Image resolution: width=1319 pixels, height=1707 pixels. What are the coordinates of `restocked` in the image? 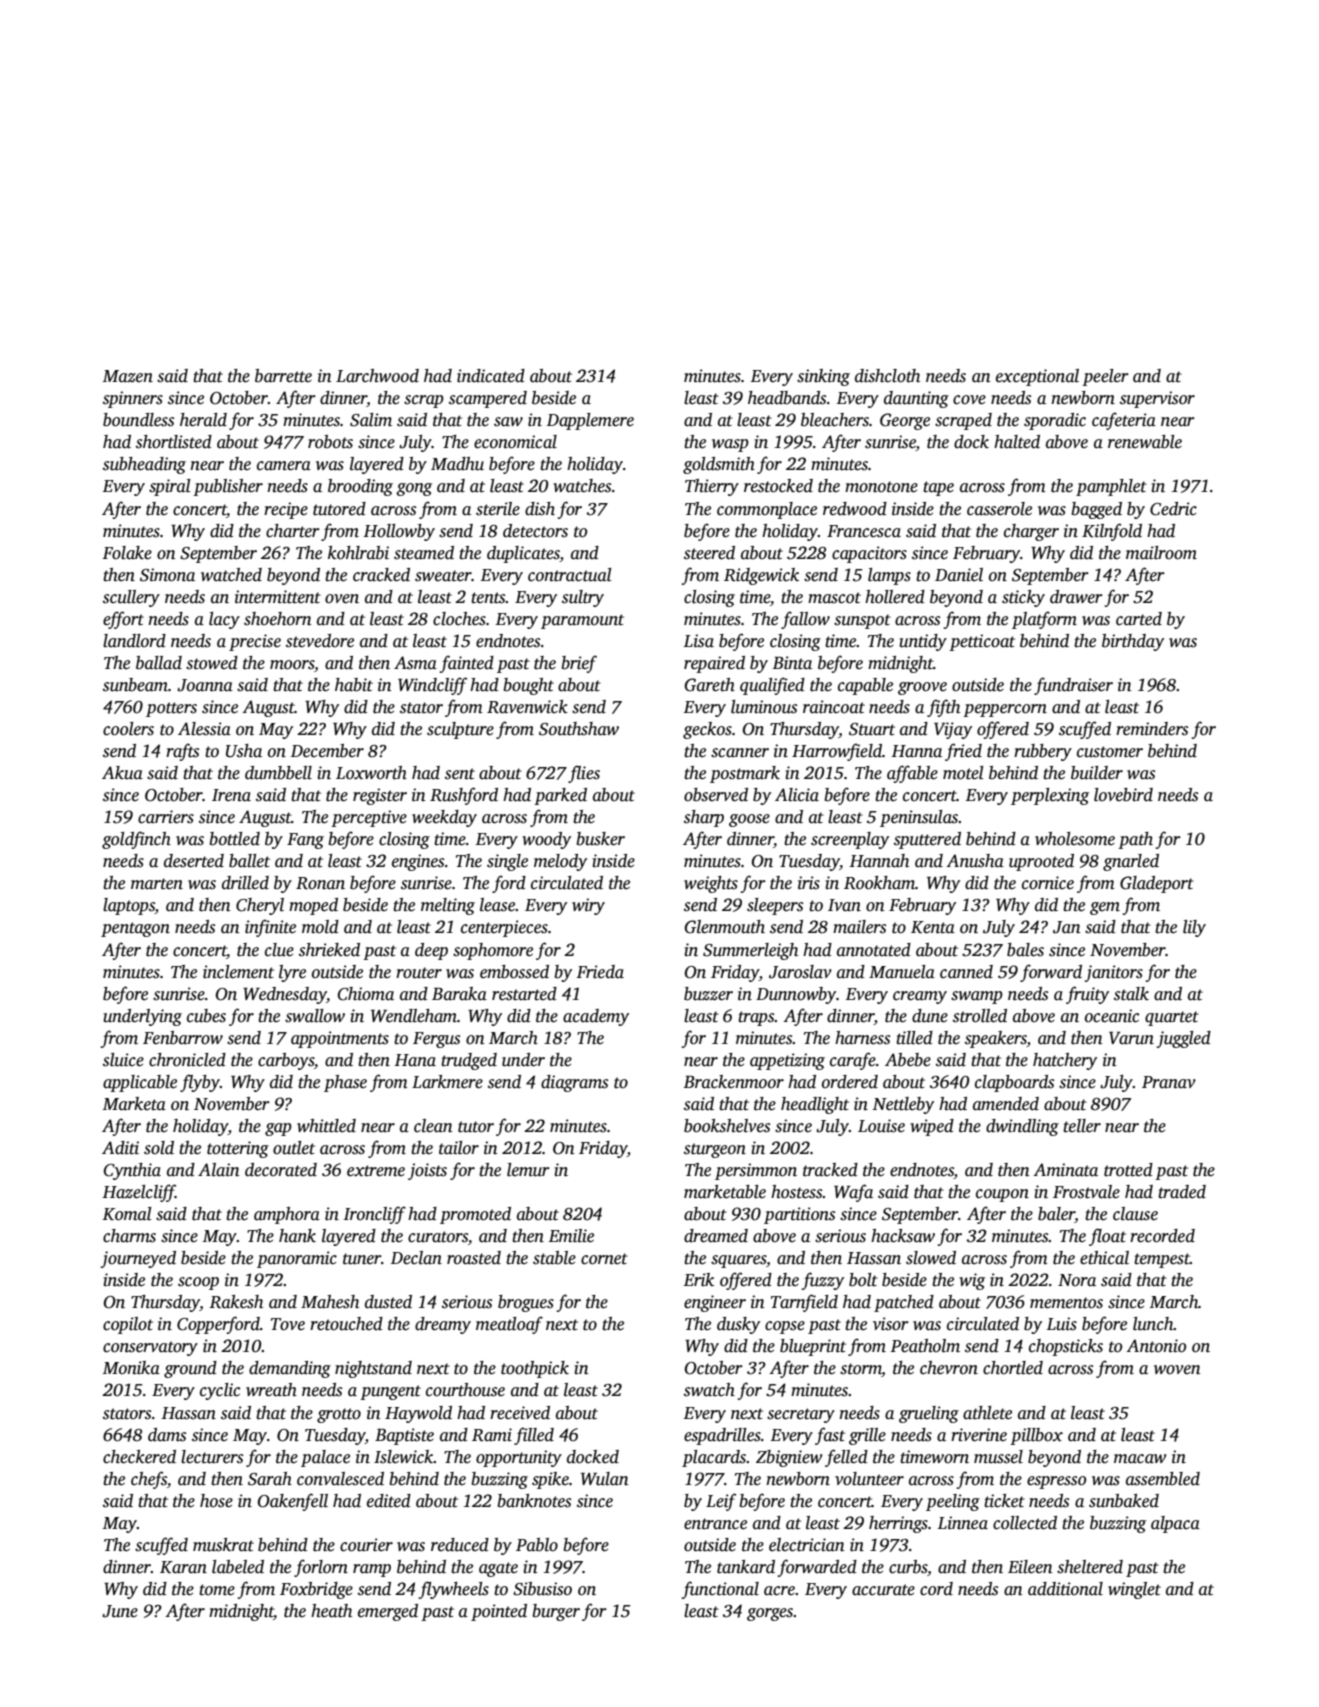 It's located at (778, 486).
